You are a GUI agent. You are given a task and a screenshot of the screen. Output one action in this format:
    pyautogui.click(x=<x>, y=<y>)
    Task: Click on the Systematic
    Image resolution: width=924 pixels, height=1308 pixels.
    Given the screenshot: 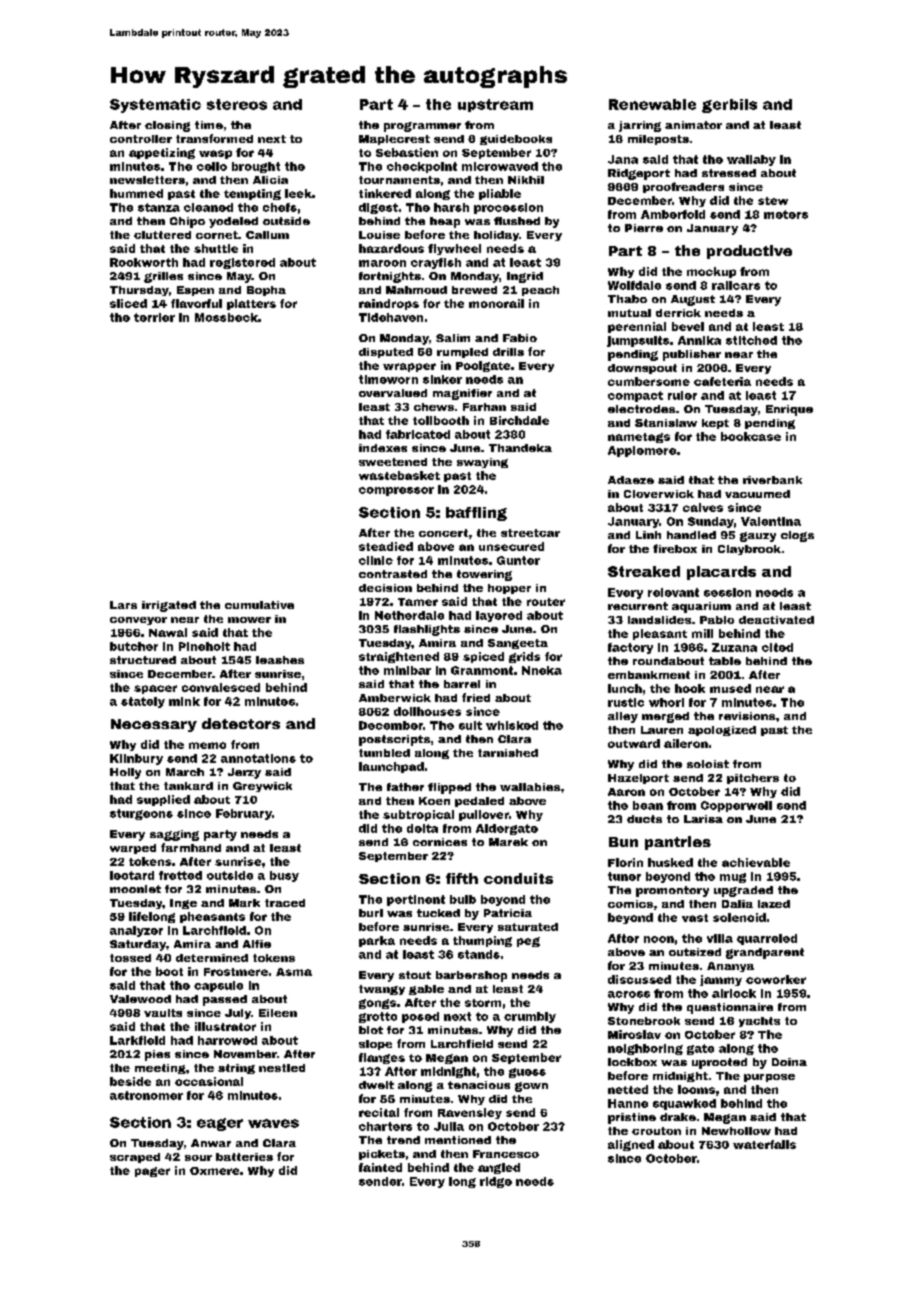 What is the action you would take?
    pyautogui.click(x=155, y=106)
